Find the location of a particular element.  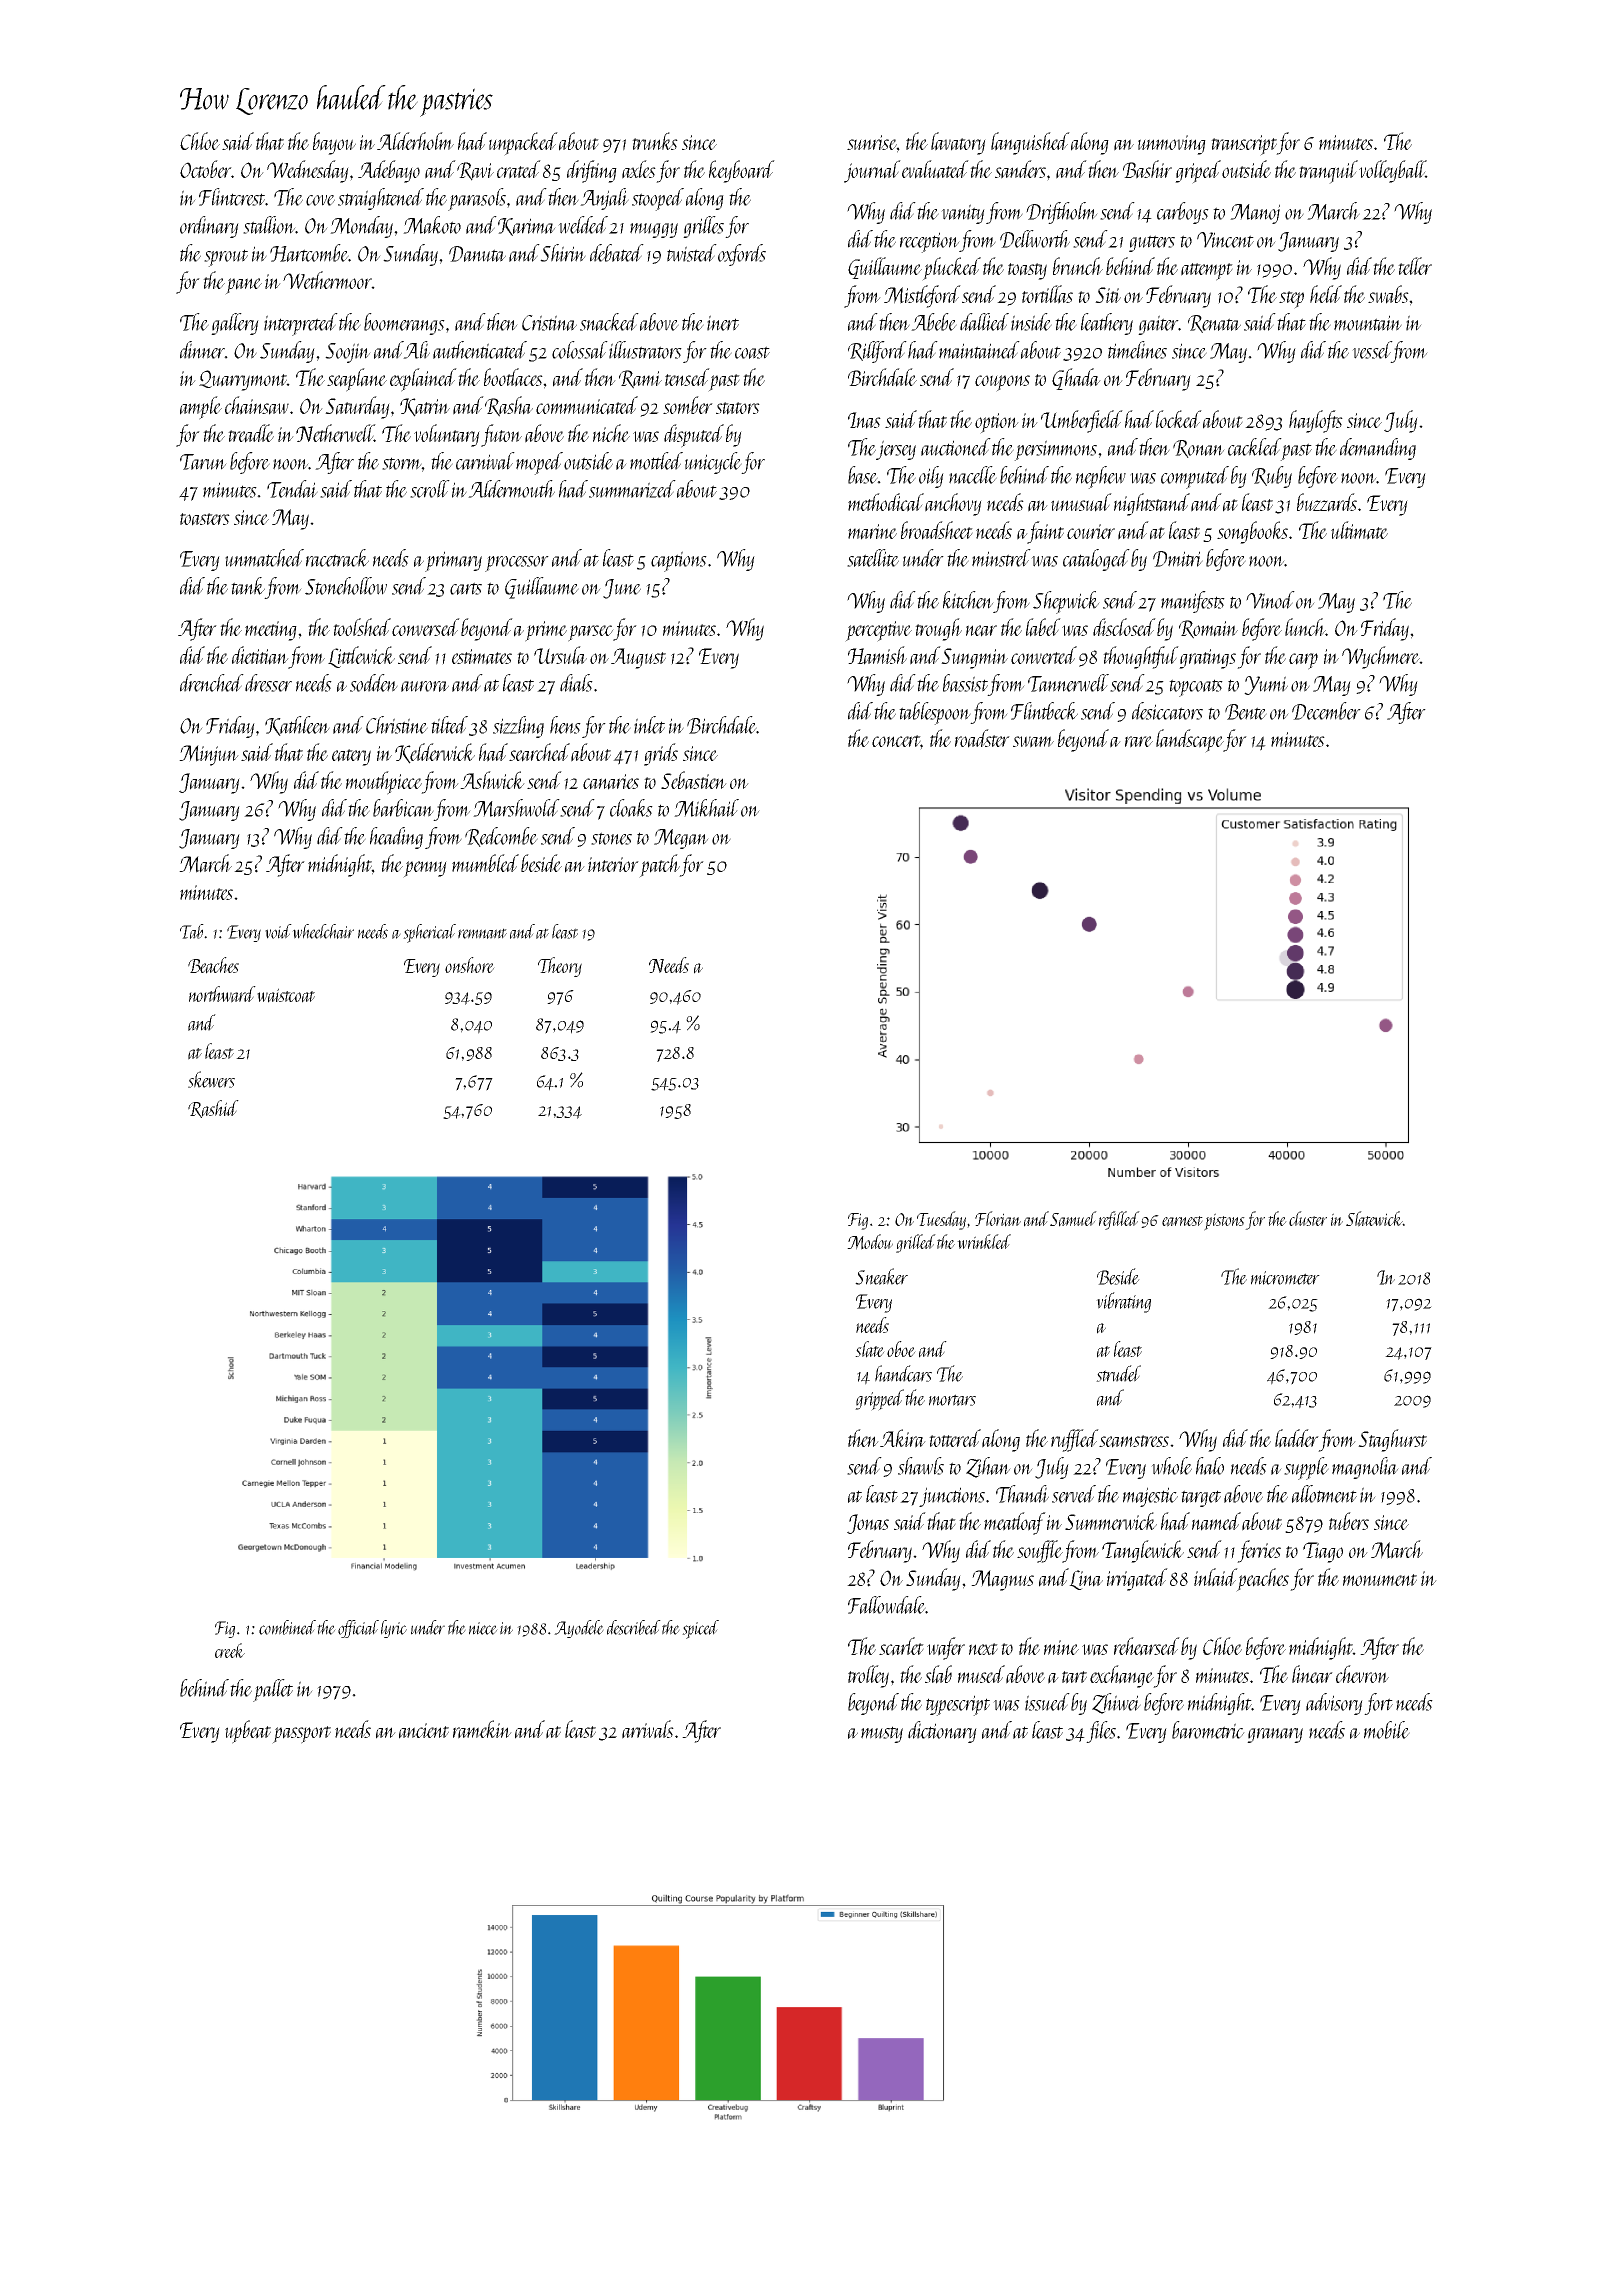

Mikhail is located at coordinates (706, 808).
